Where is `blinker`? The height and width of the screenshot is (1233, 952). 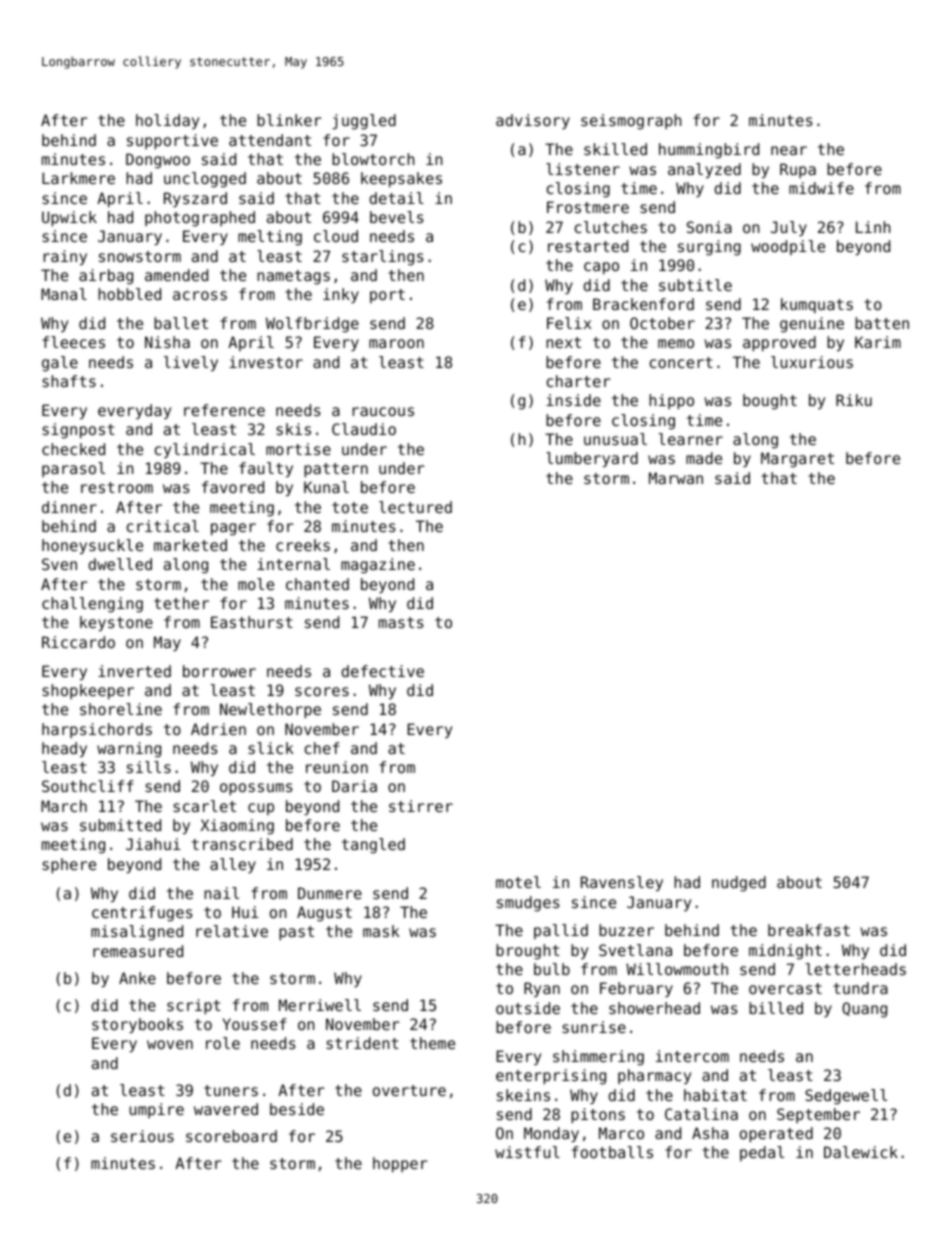 blinker is located at coordinates (289, 120).
